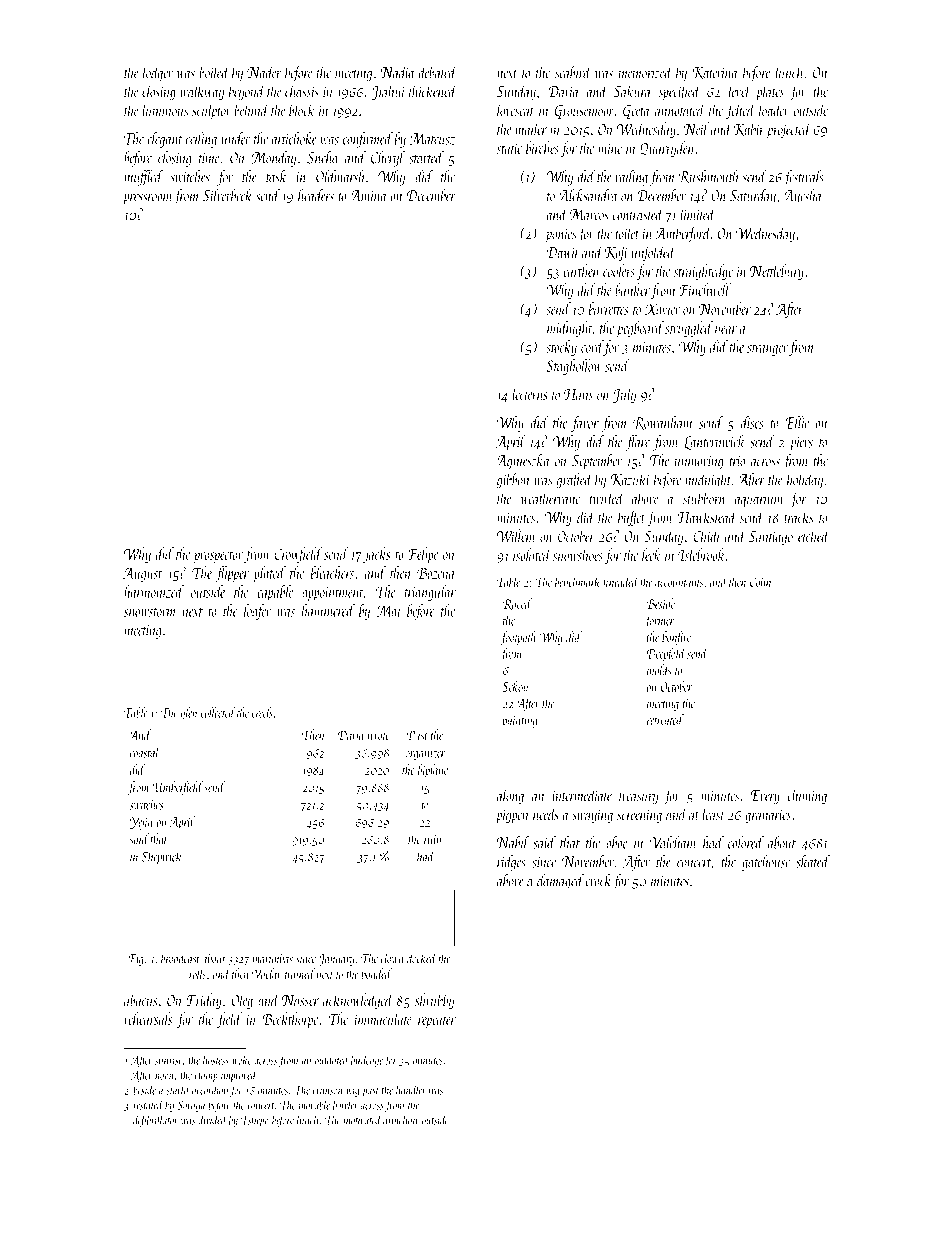  I want to click on unmoving, so click(699, 463).
